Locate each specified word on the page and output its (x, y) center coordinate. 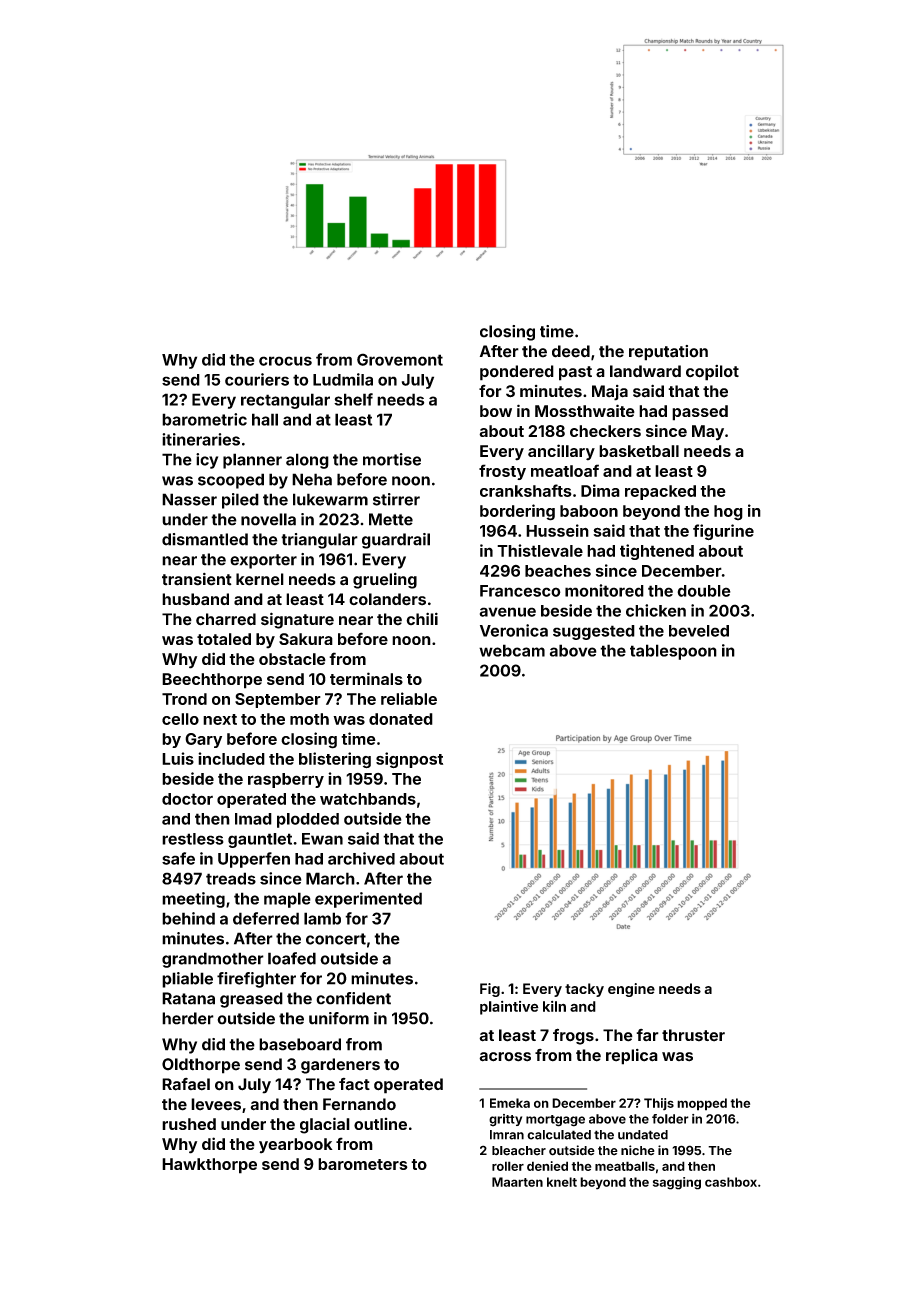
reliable (409, 698)
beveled (699, 631)
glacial (325, 1125)
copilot (712, 373)
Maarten (517, 1182)
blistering (335, 760)
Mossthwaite (585, 410)
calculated (559, 1135)
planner (252, 461)
